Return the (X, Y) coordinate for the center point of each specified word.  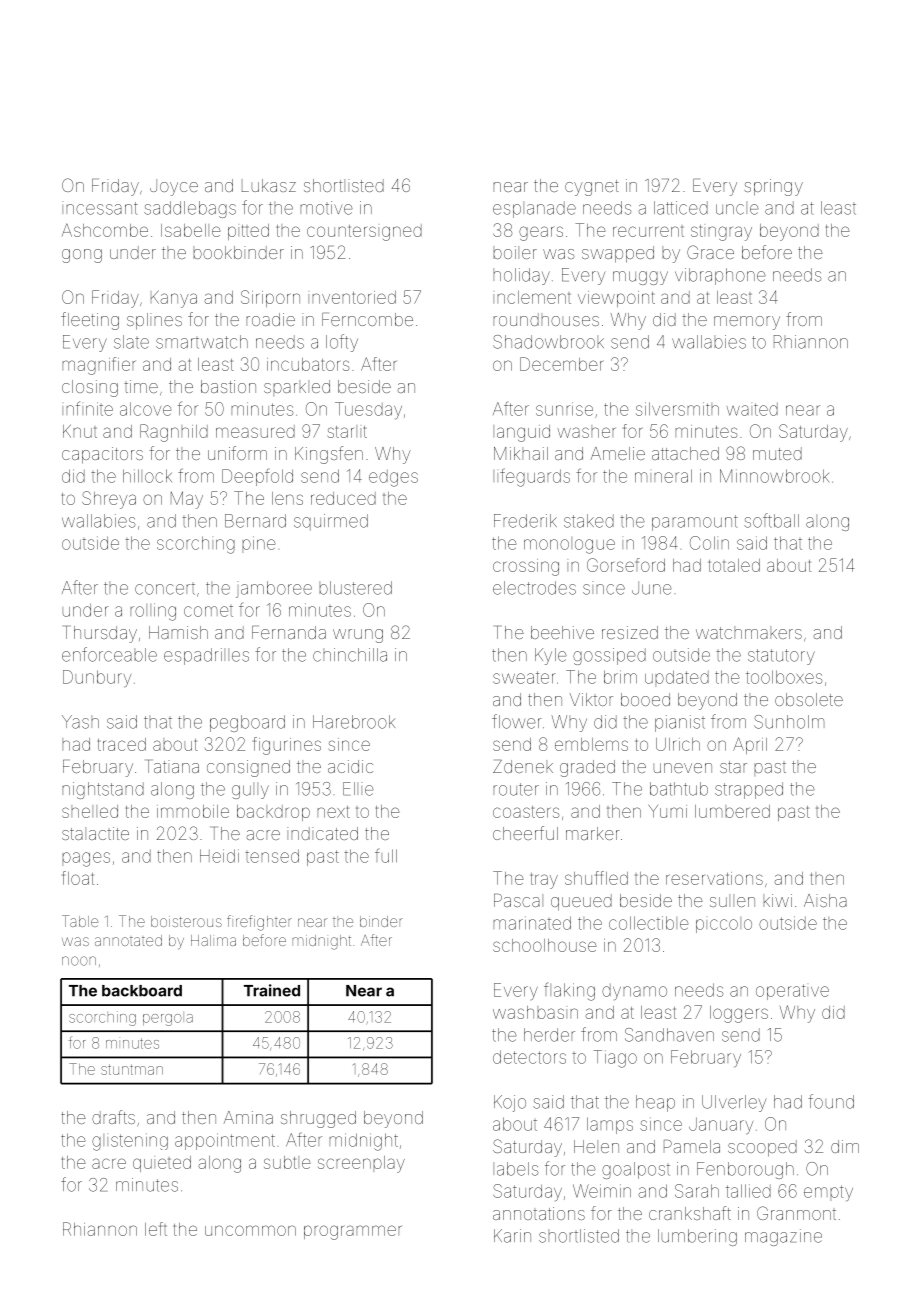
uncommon (250, 1230)
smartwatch (202, 342)
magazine (783, 1237)
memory (747, 323)
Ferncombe (367, 319)
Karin (512, 1236)
